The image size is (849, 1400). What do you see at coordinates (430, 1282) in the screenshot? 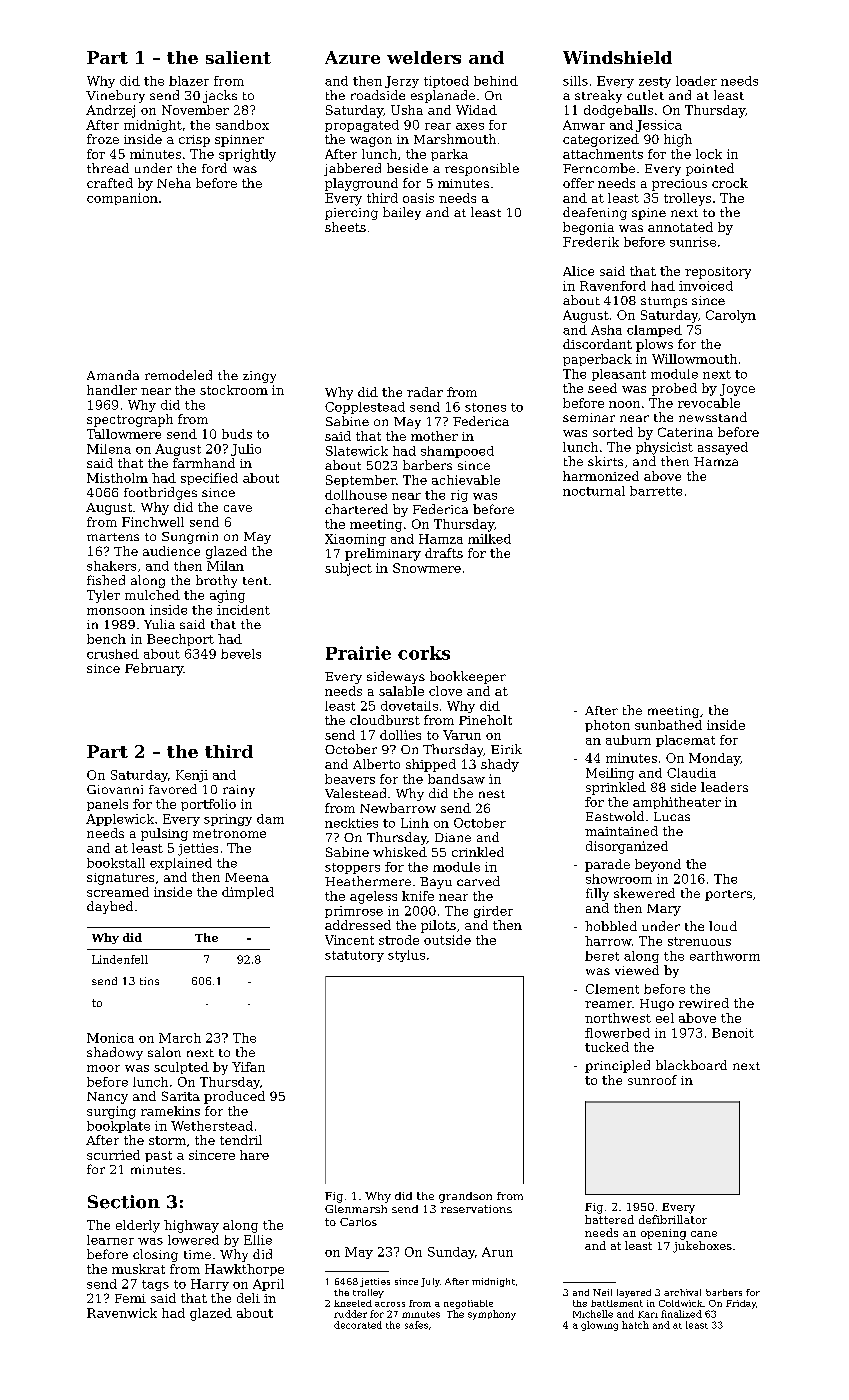
I see `July` at bounding box center [430, 1282].
